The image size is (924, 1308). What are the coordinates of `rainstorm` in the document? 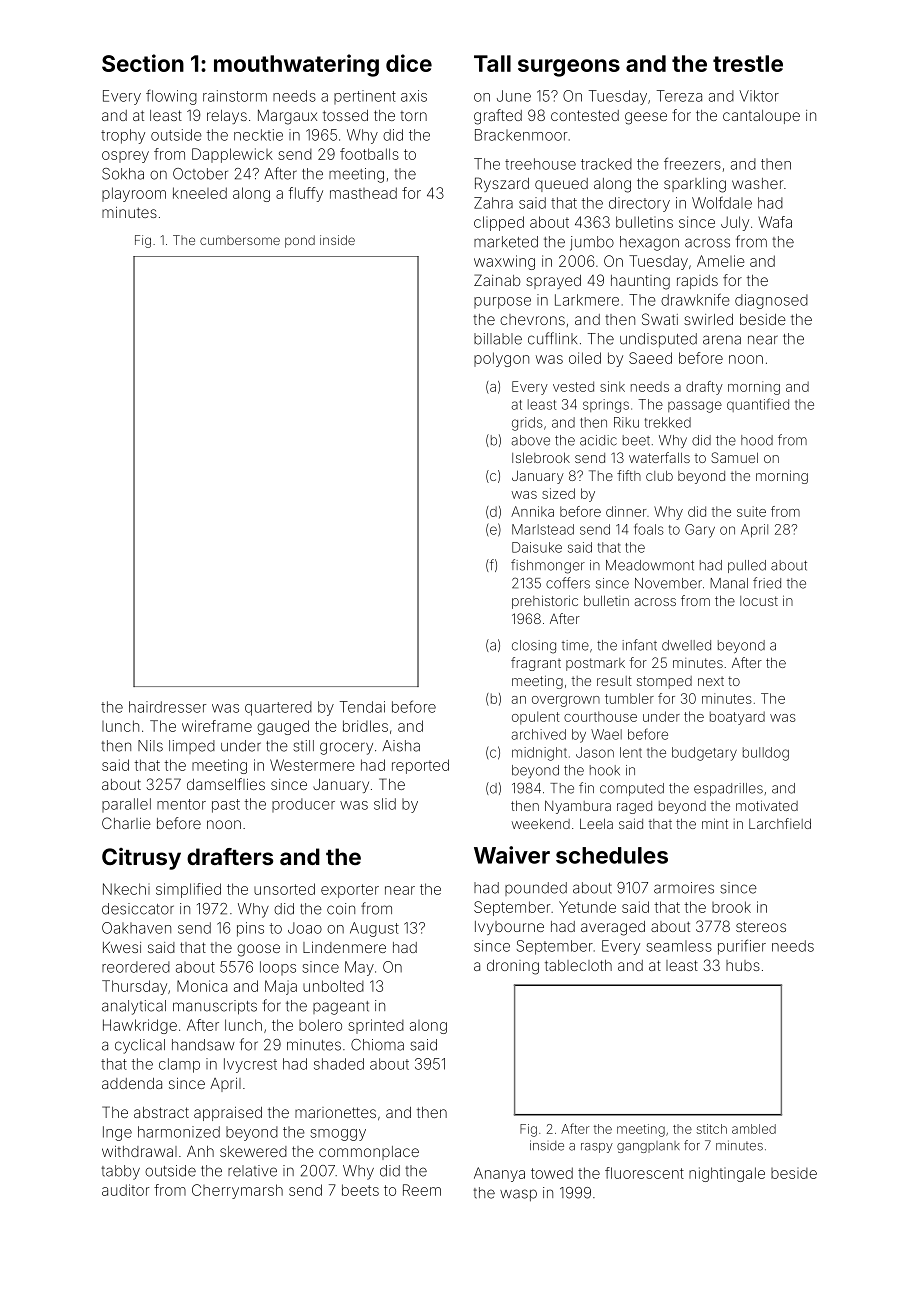 It's located at (235, 96).
